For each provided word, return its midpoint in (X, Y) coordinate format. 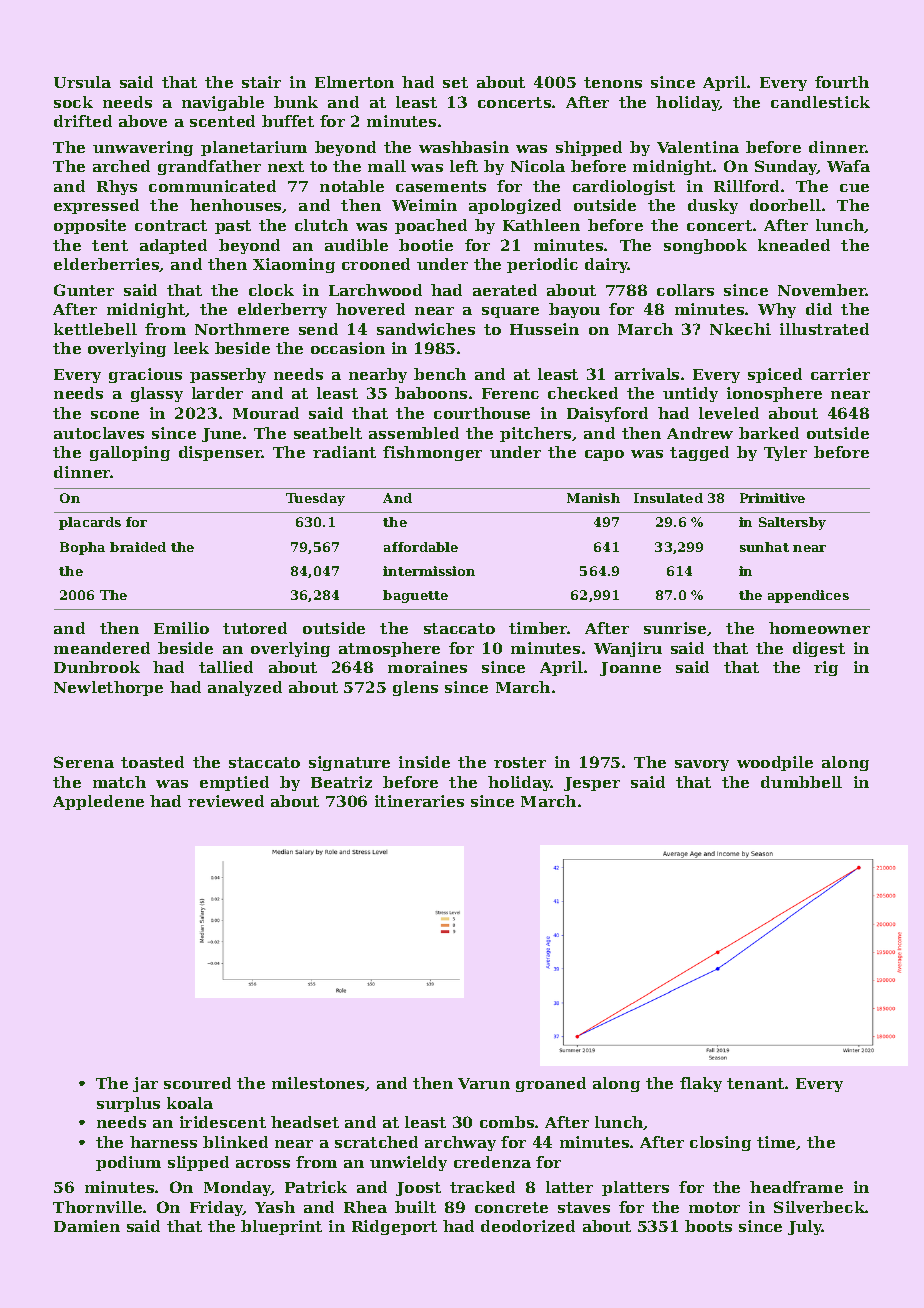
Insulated (668, 498)
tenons (613, 82)
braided (138, 547)
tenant (755, 1083)
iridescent (223, 1122)
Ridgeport (394, 1227)
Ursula (82, 82)
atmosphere (389, 649)
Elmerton (354, 82)
